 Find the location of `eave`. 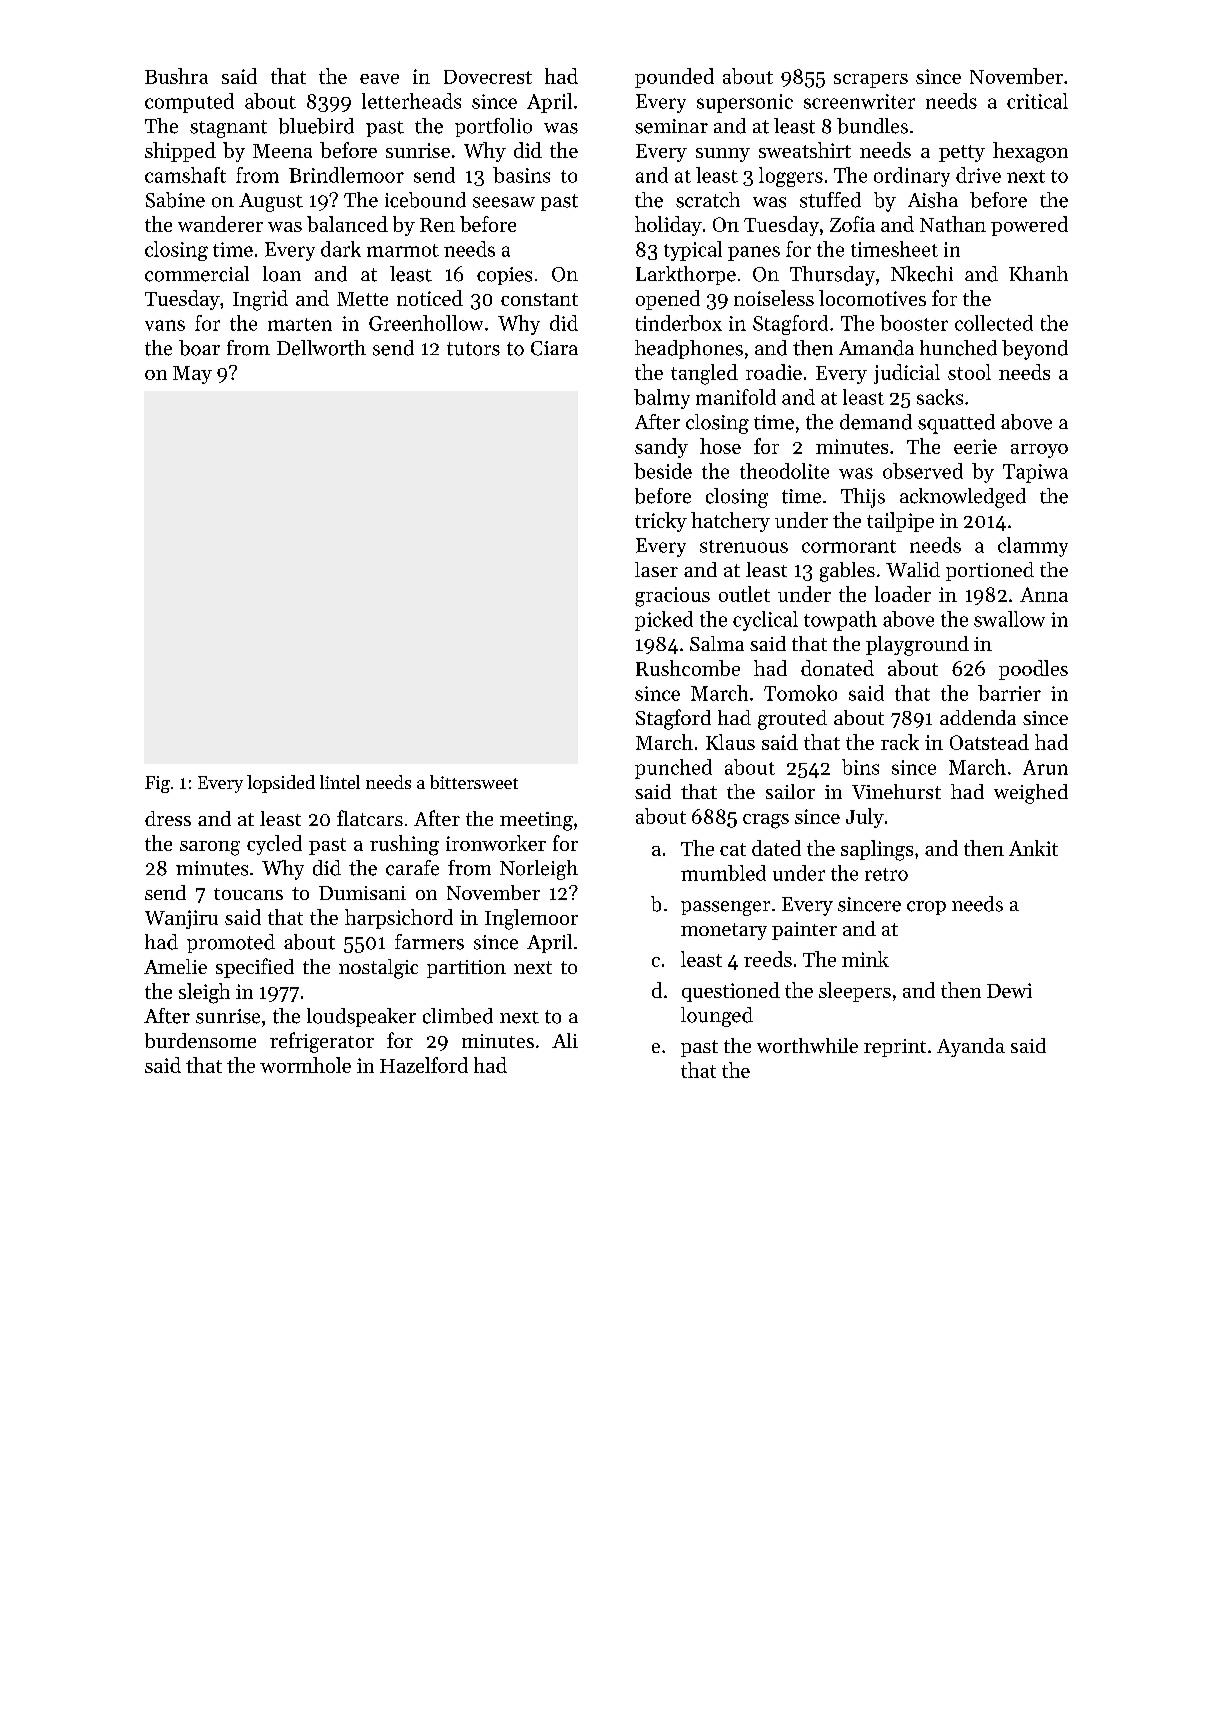

eave is located at coordinates (379, 79).
